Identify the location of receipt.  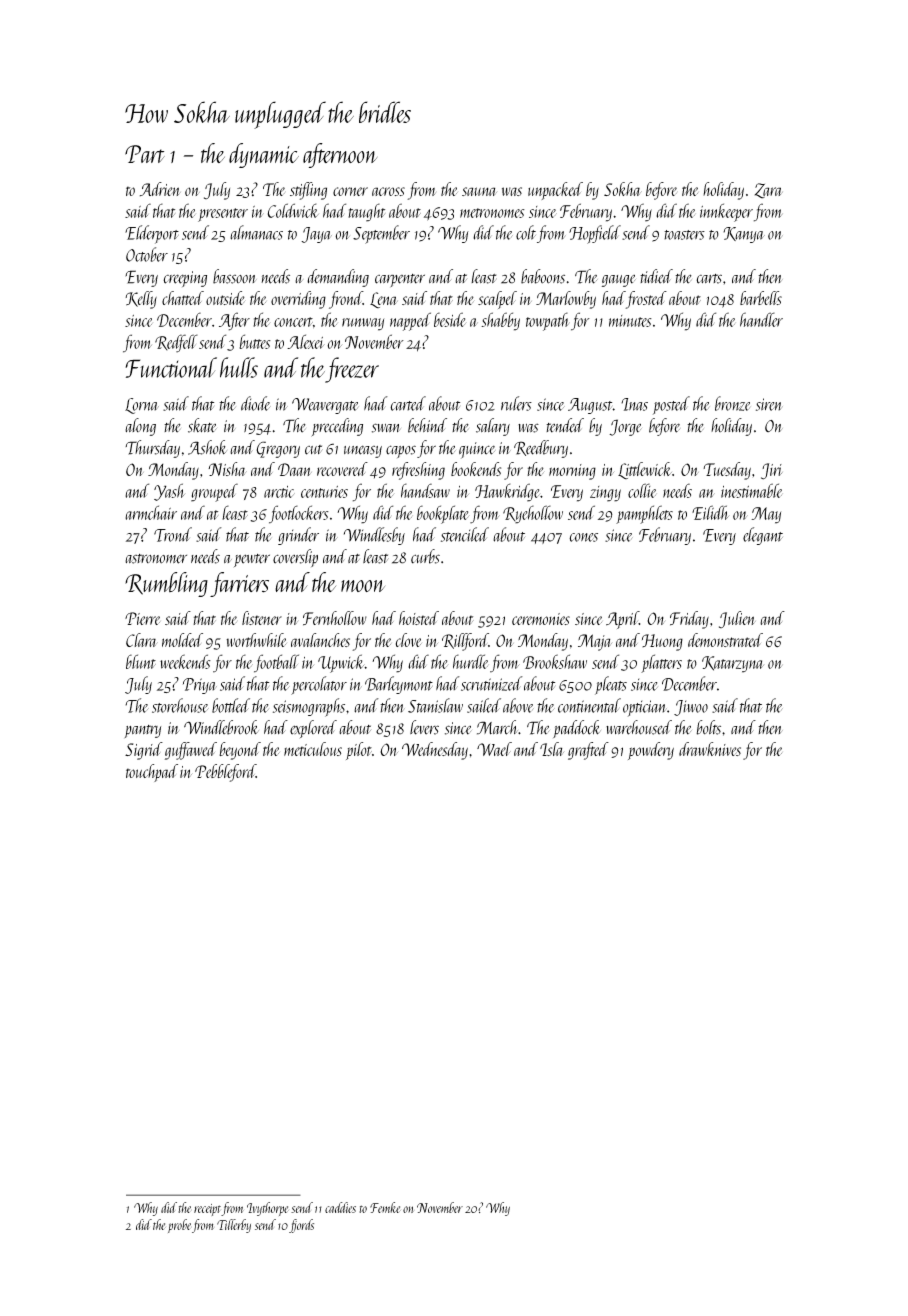
(208, 1210).
